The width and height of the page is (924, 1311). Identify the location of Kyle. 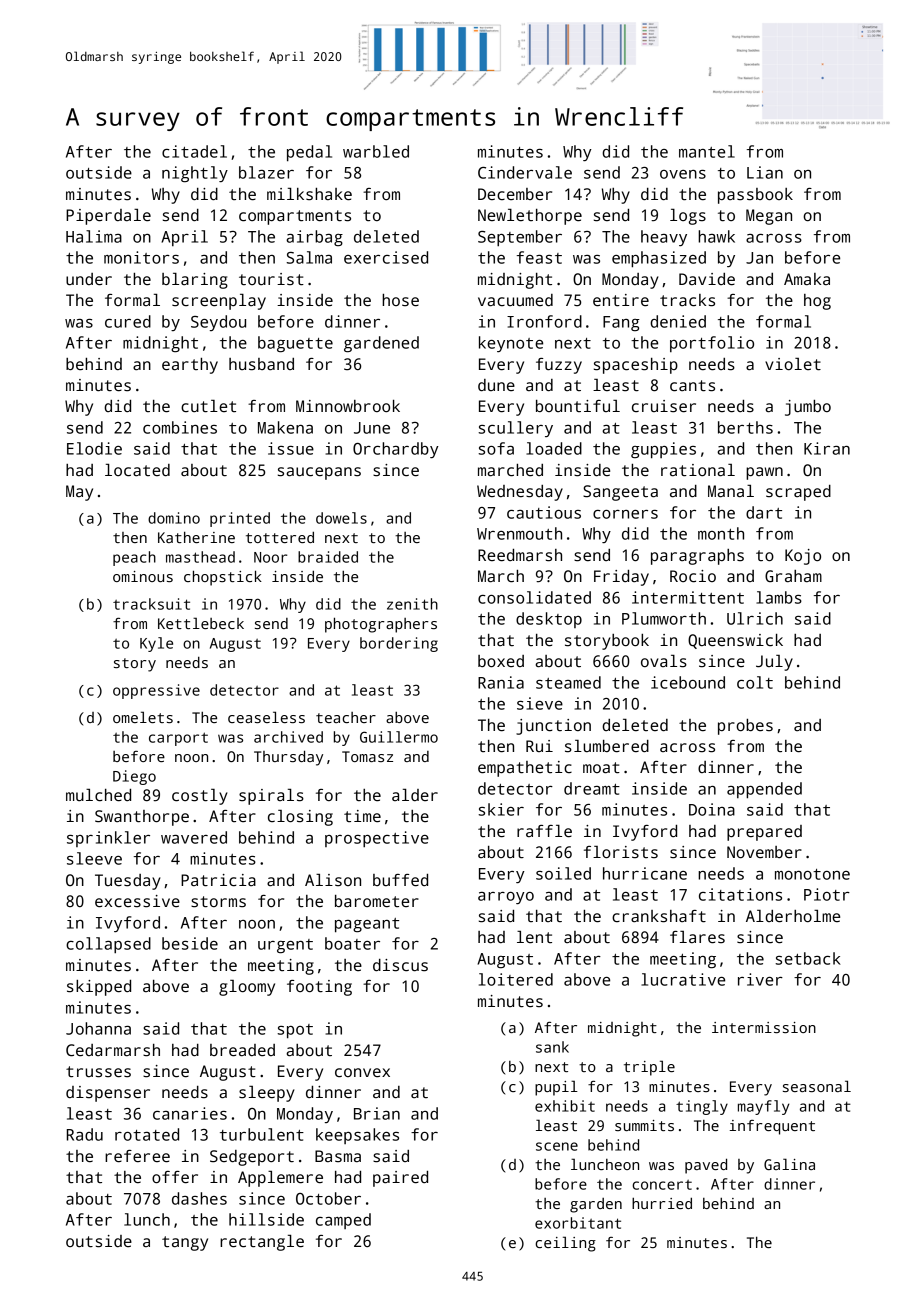
(156, 644).
